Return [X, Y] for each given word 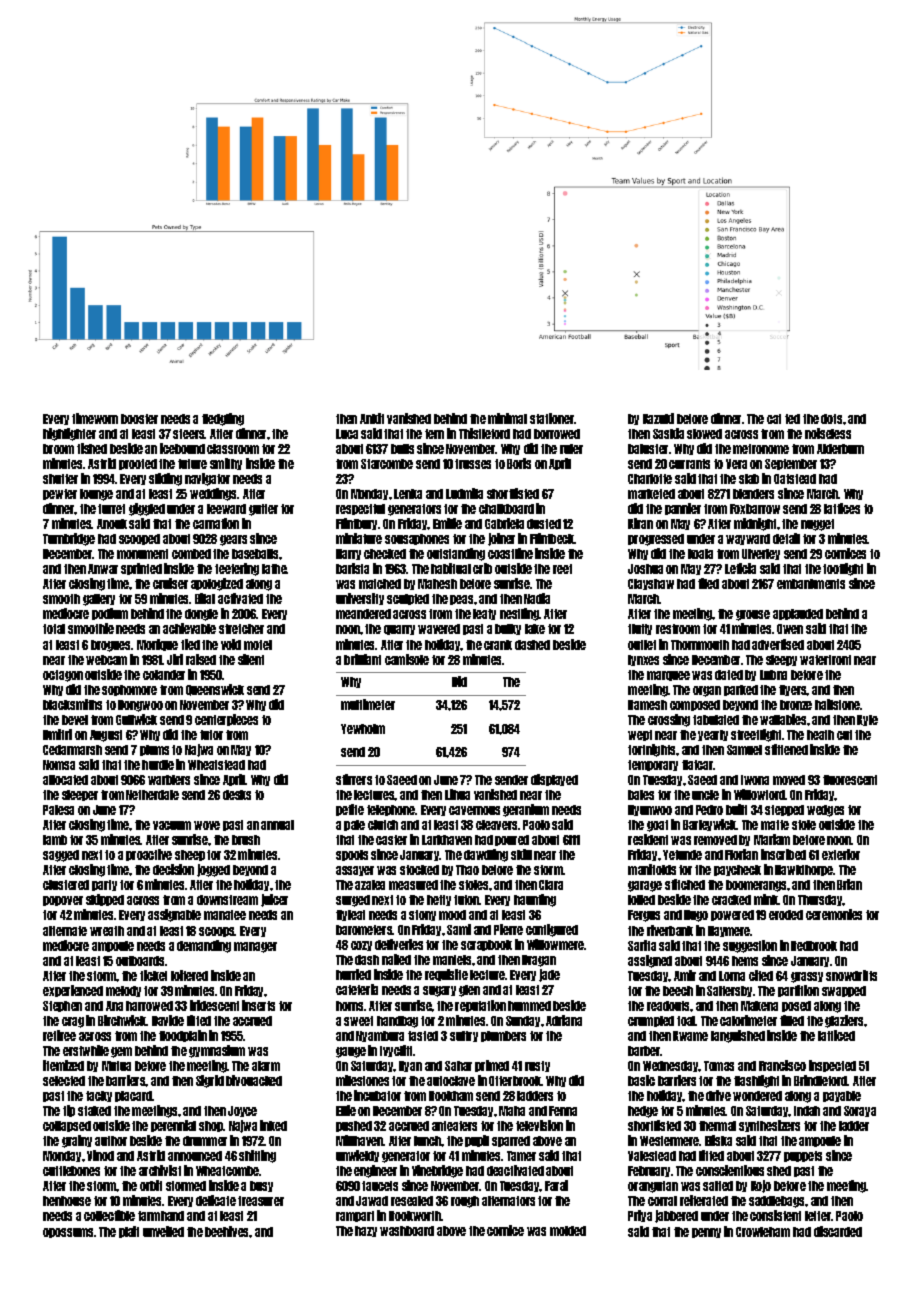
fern [434, 434]
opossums [68, 1233]
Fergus [644, 916]
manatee [225, 915]
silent [251, 659]
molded [568, 1231]
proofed [138, 464]
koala [700, 554]
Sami [459, 929]
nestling [519, 614]
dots [831, 419]
